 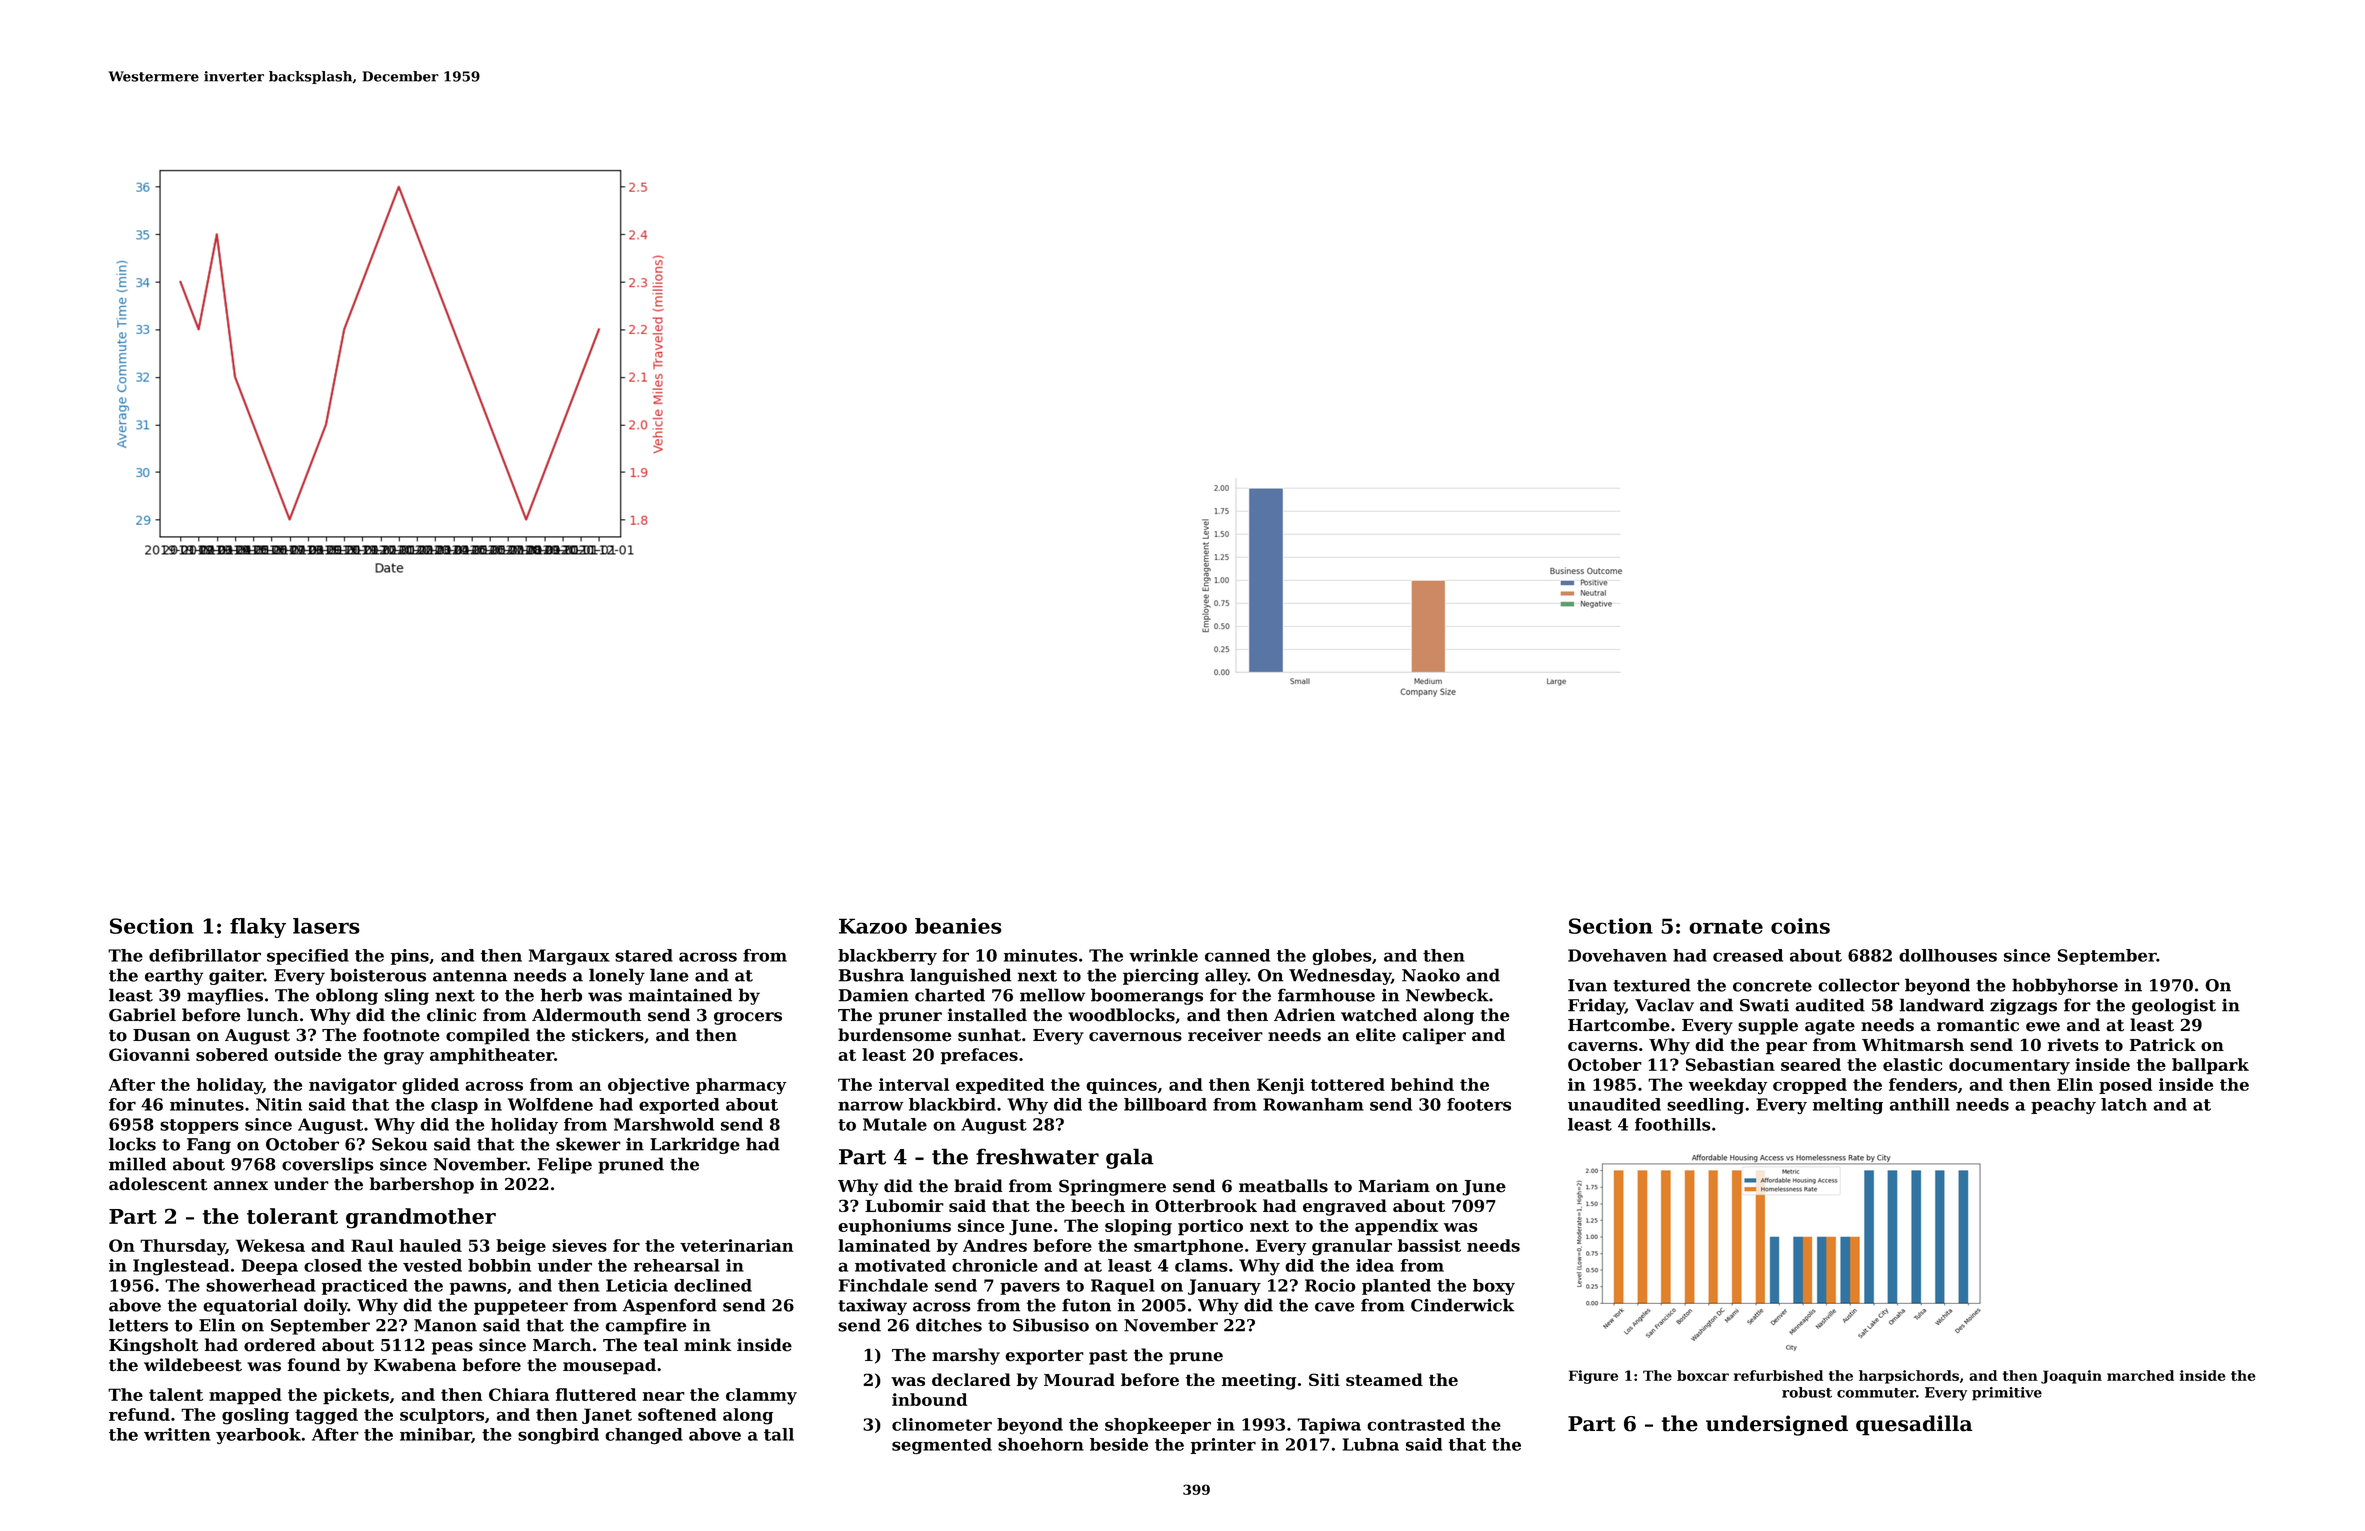 I want to click on Rowanham, so click(x=1313, y=1104).
